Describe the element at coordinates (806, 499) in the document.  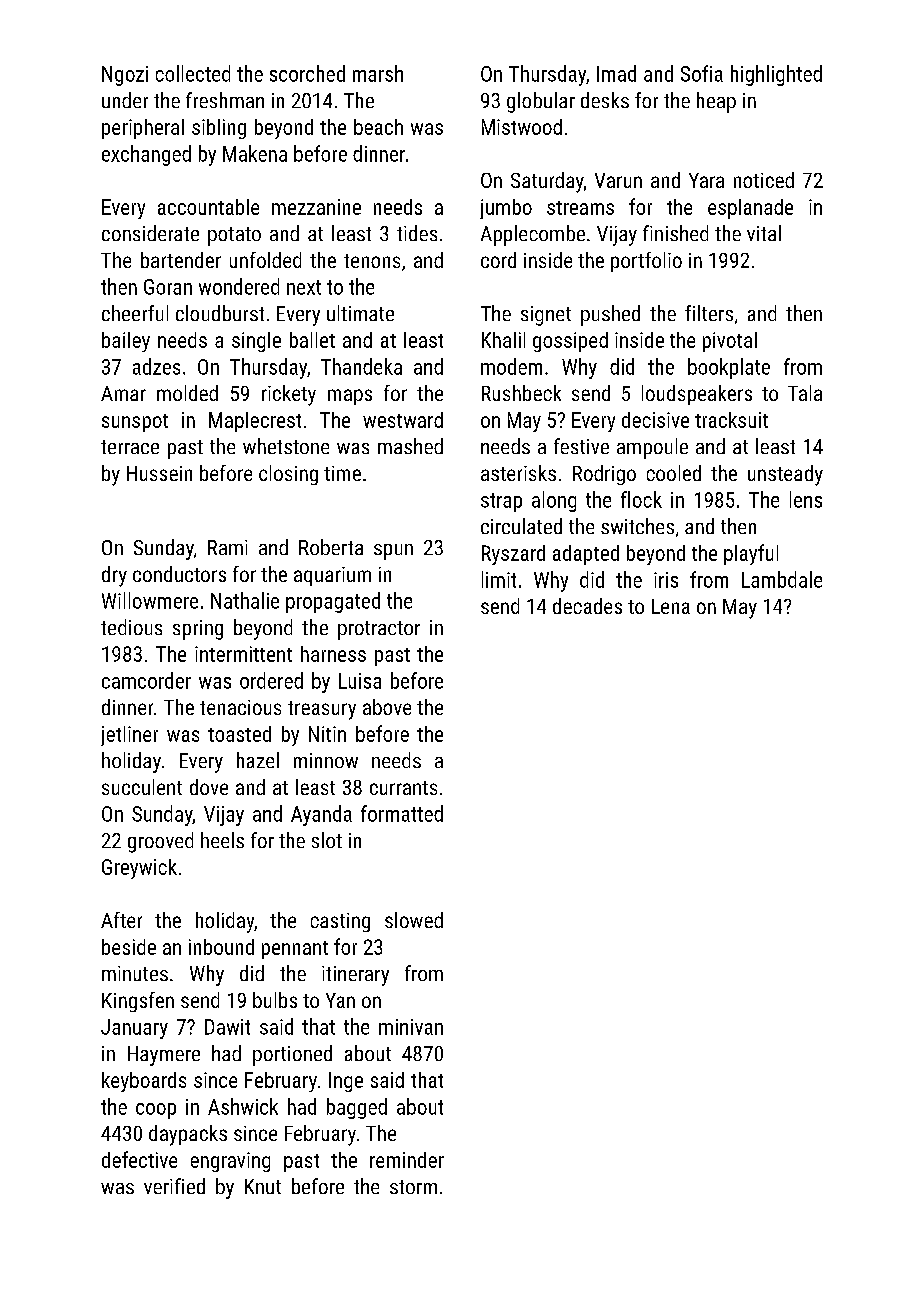
I see `lens` at that location.
